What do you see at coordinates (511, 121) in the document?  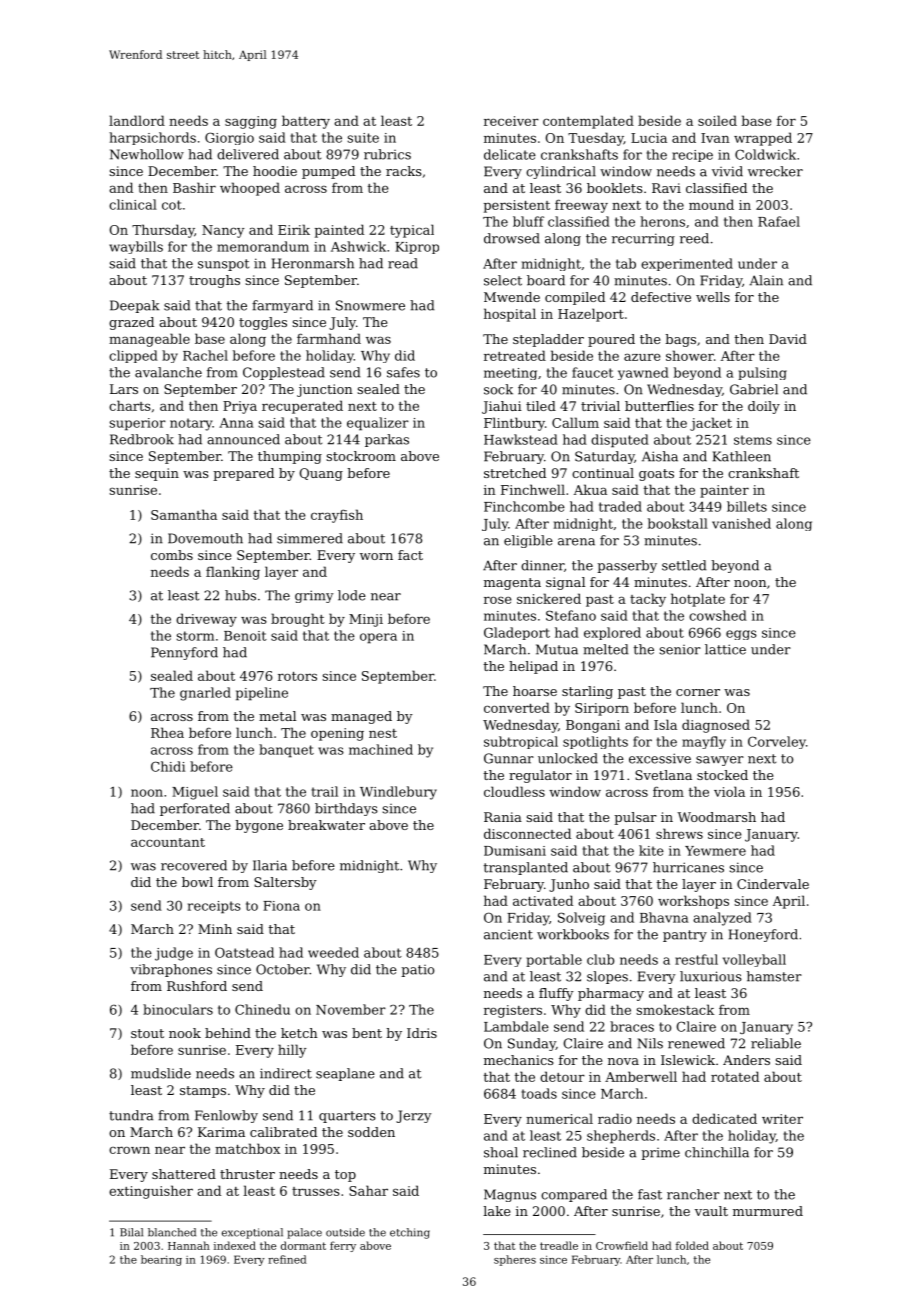 I see `receiver` at bounding box center [511, 121].
